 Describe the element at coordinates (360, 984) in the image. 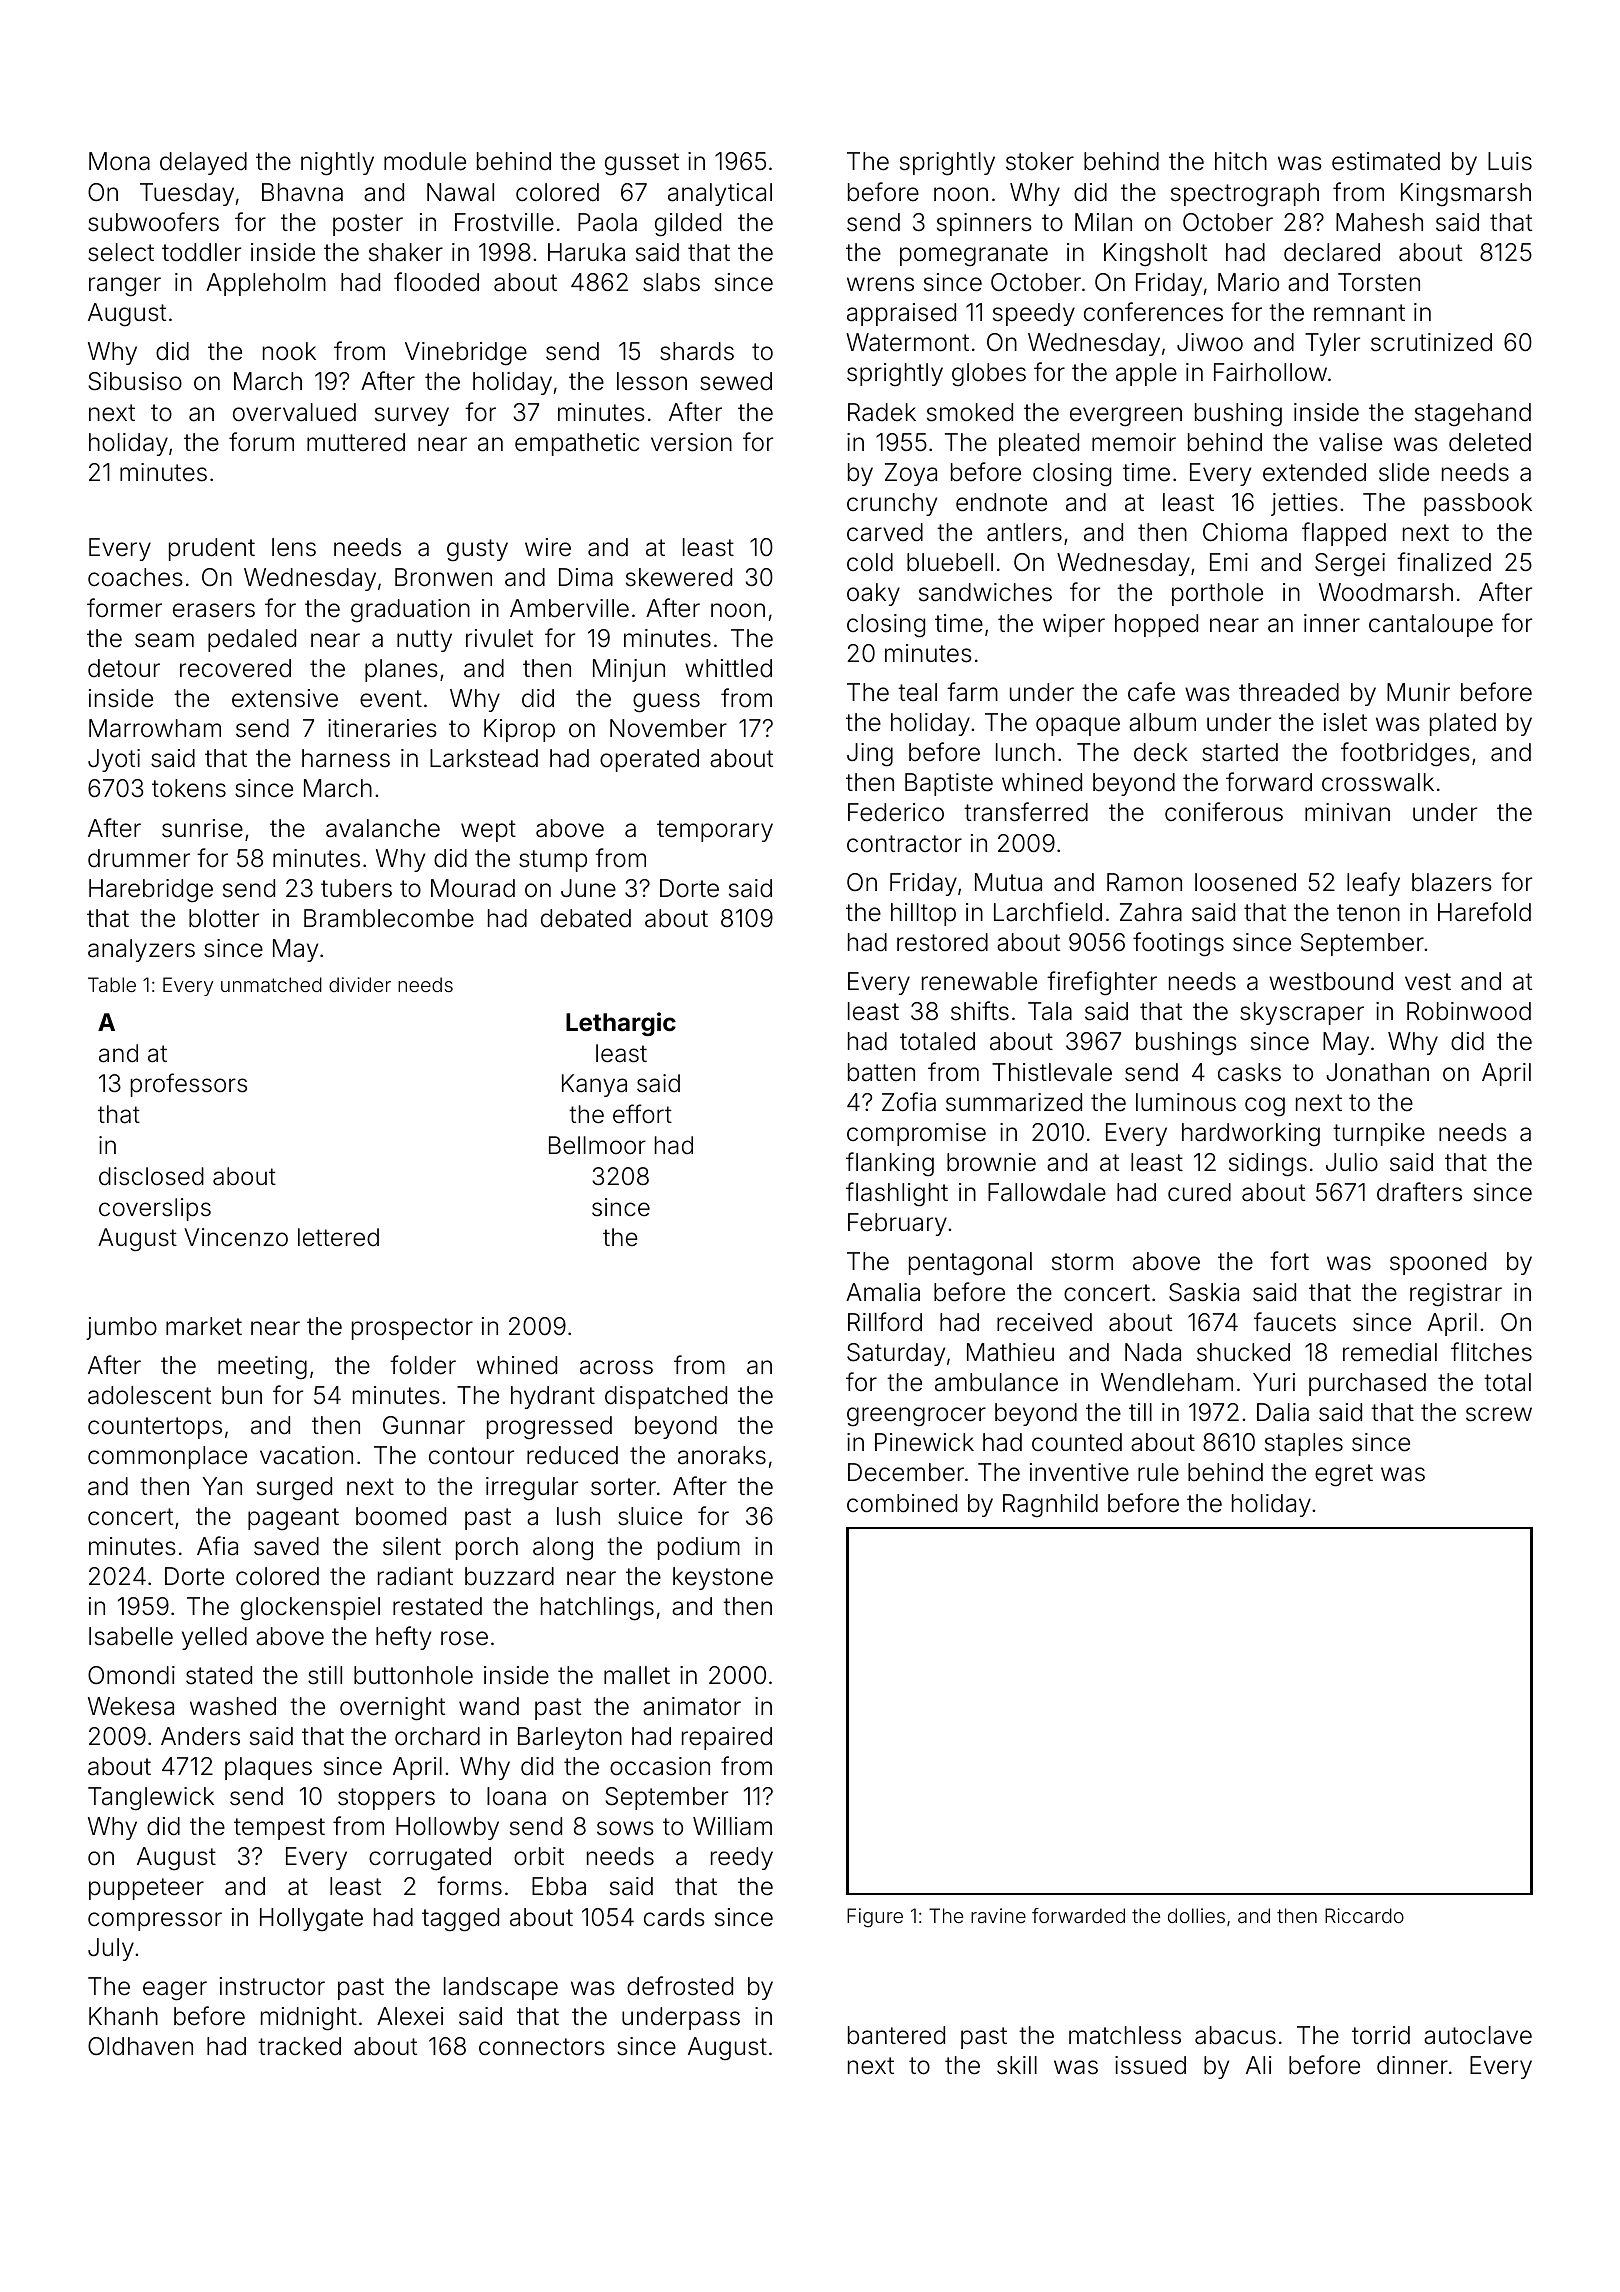

I see `divider` at that location.
